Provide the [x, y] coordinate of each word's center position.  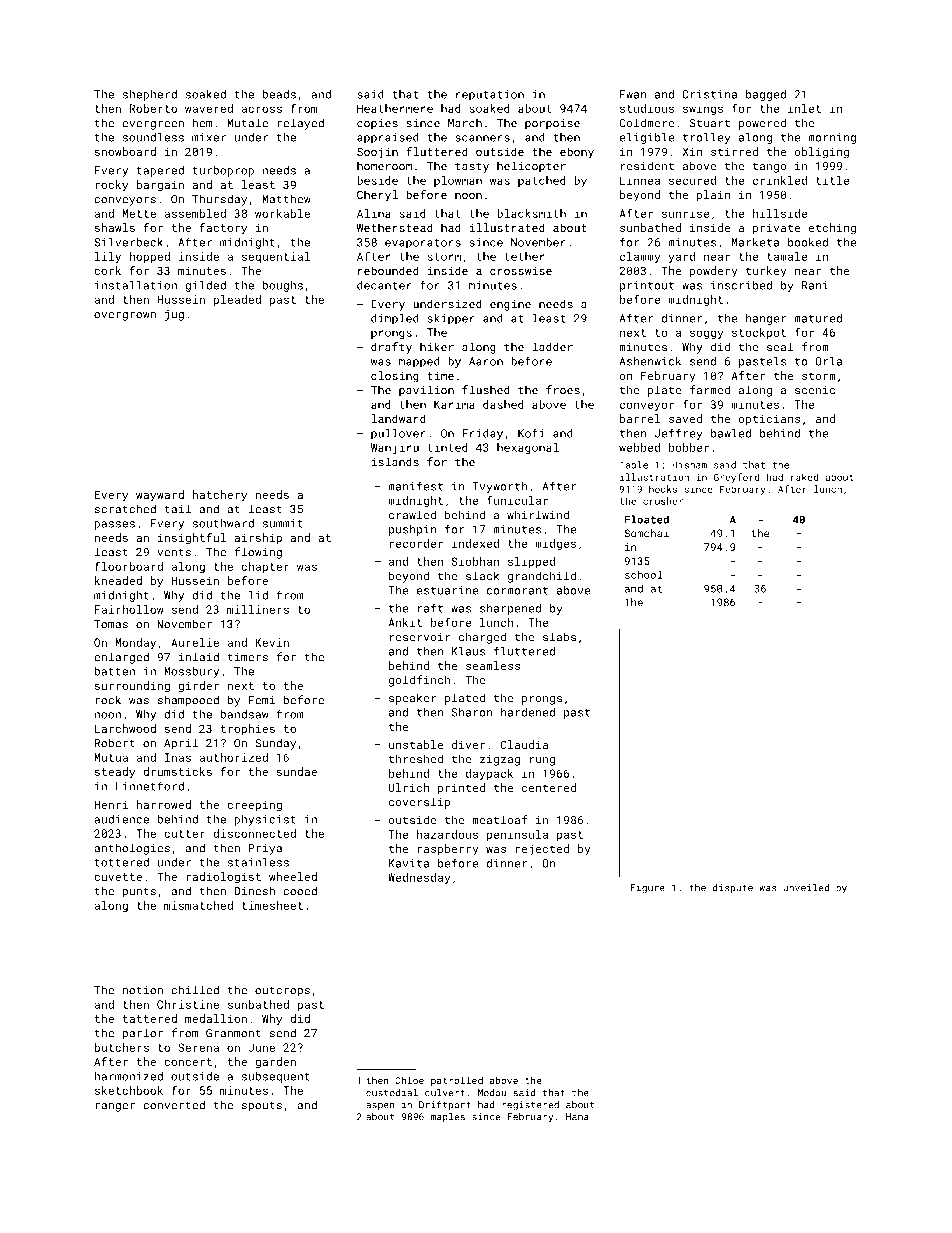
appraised [388, 138]
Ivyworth [500, 487]
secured [692, 180]
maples [448, 1117]
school [644, 574]
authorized [233, 757]
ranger [115, 1107]
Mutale [247, 123]
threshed [416, 759]
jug [174, 315]
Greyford [736, 478]
